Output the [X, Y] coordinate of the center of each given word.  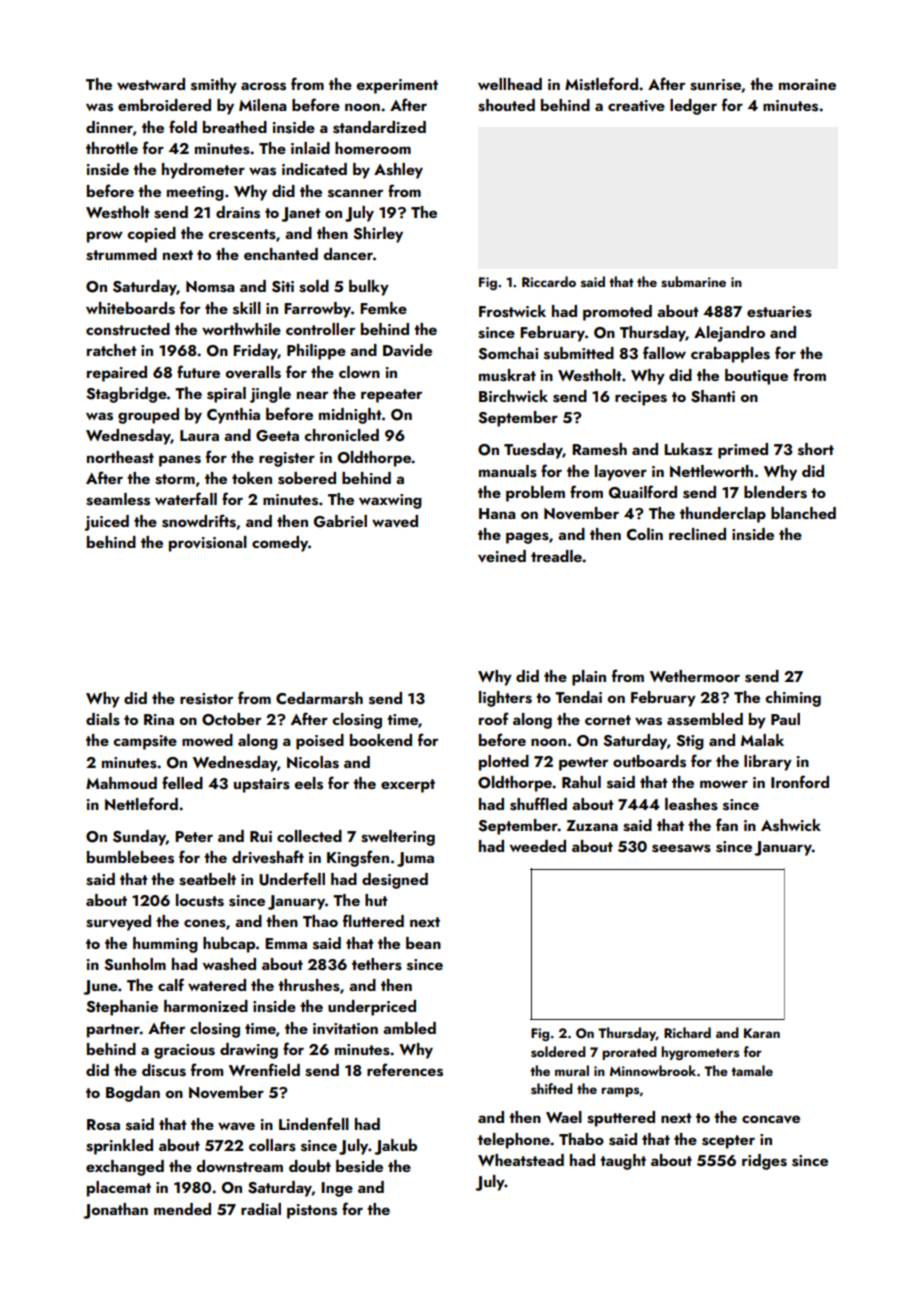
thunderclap [723, 515]
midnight [350, 416]
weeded [538, 846]
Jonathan [115, 1211]
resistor [206, 699]
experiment [397, 86]
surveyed [118, 923]
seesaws [681, 848]
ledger [693, 107]
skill [247, 308]
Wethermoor [695, 676]
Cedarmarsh [319, 698]
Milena [263, 105]
